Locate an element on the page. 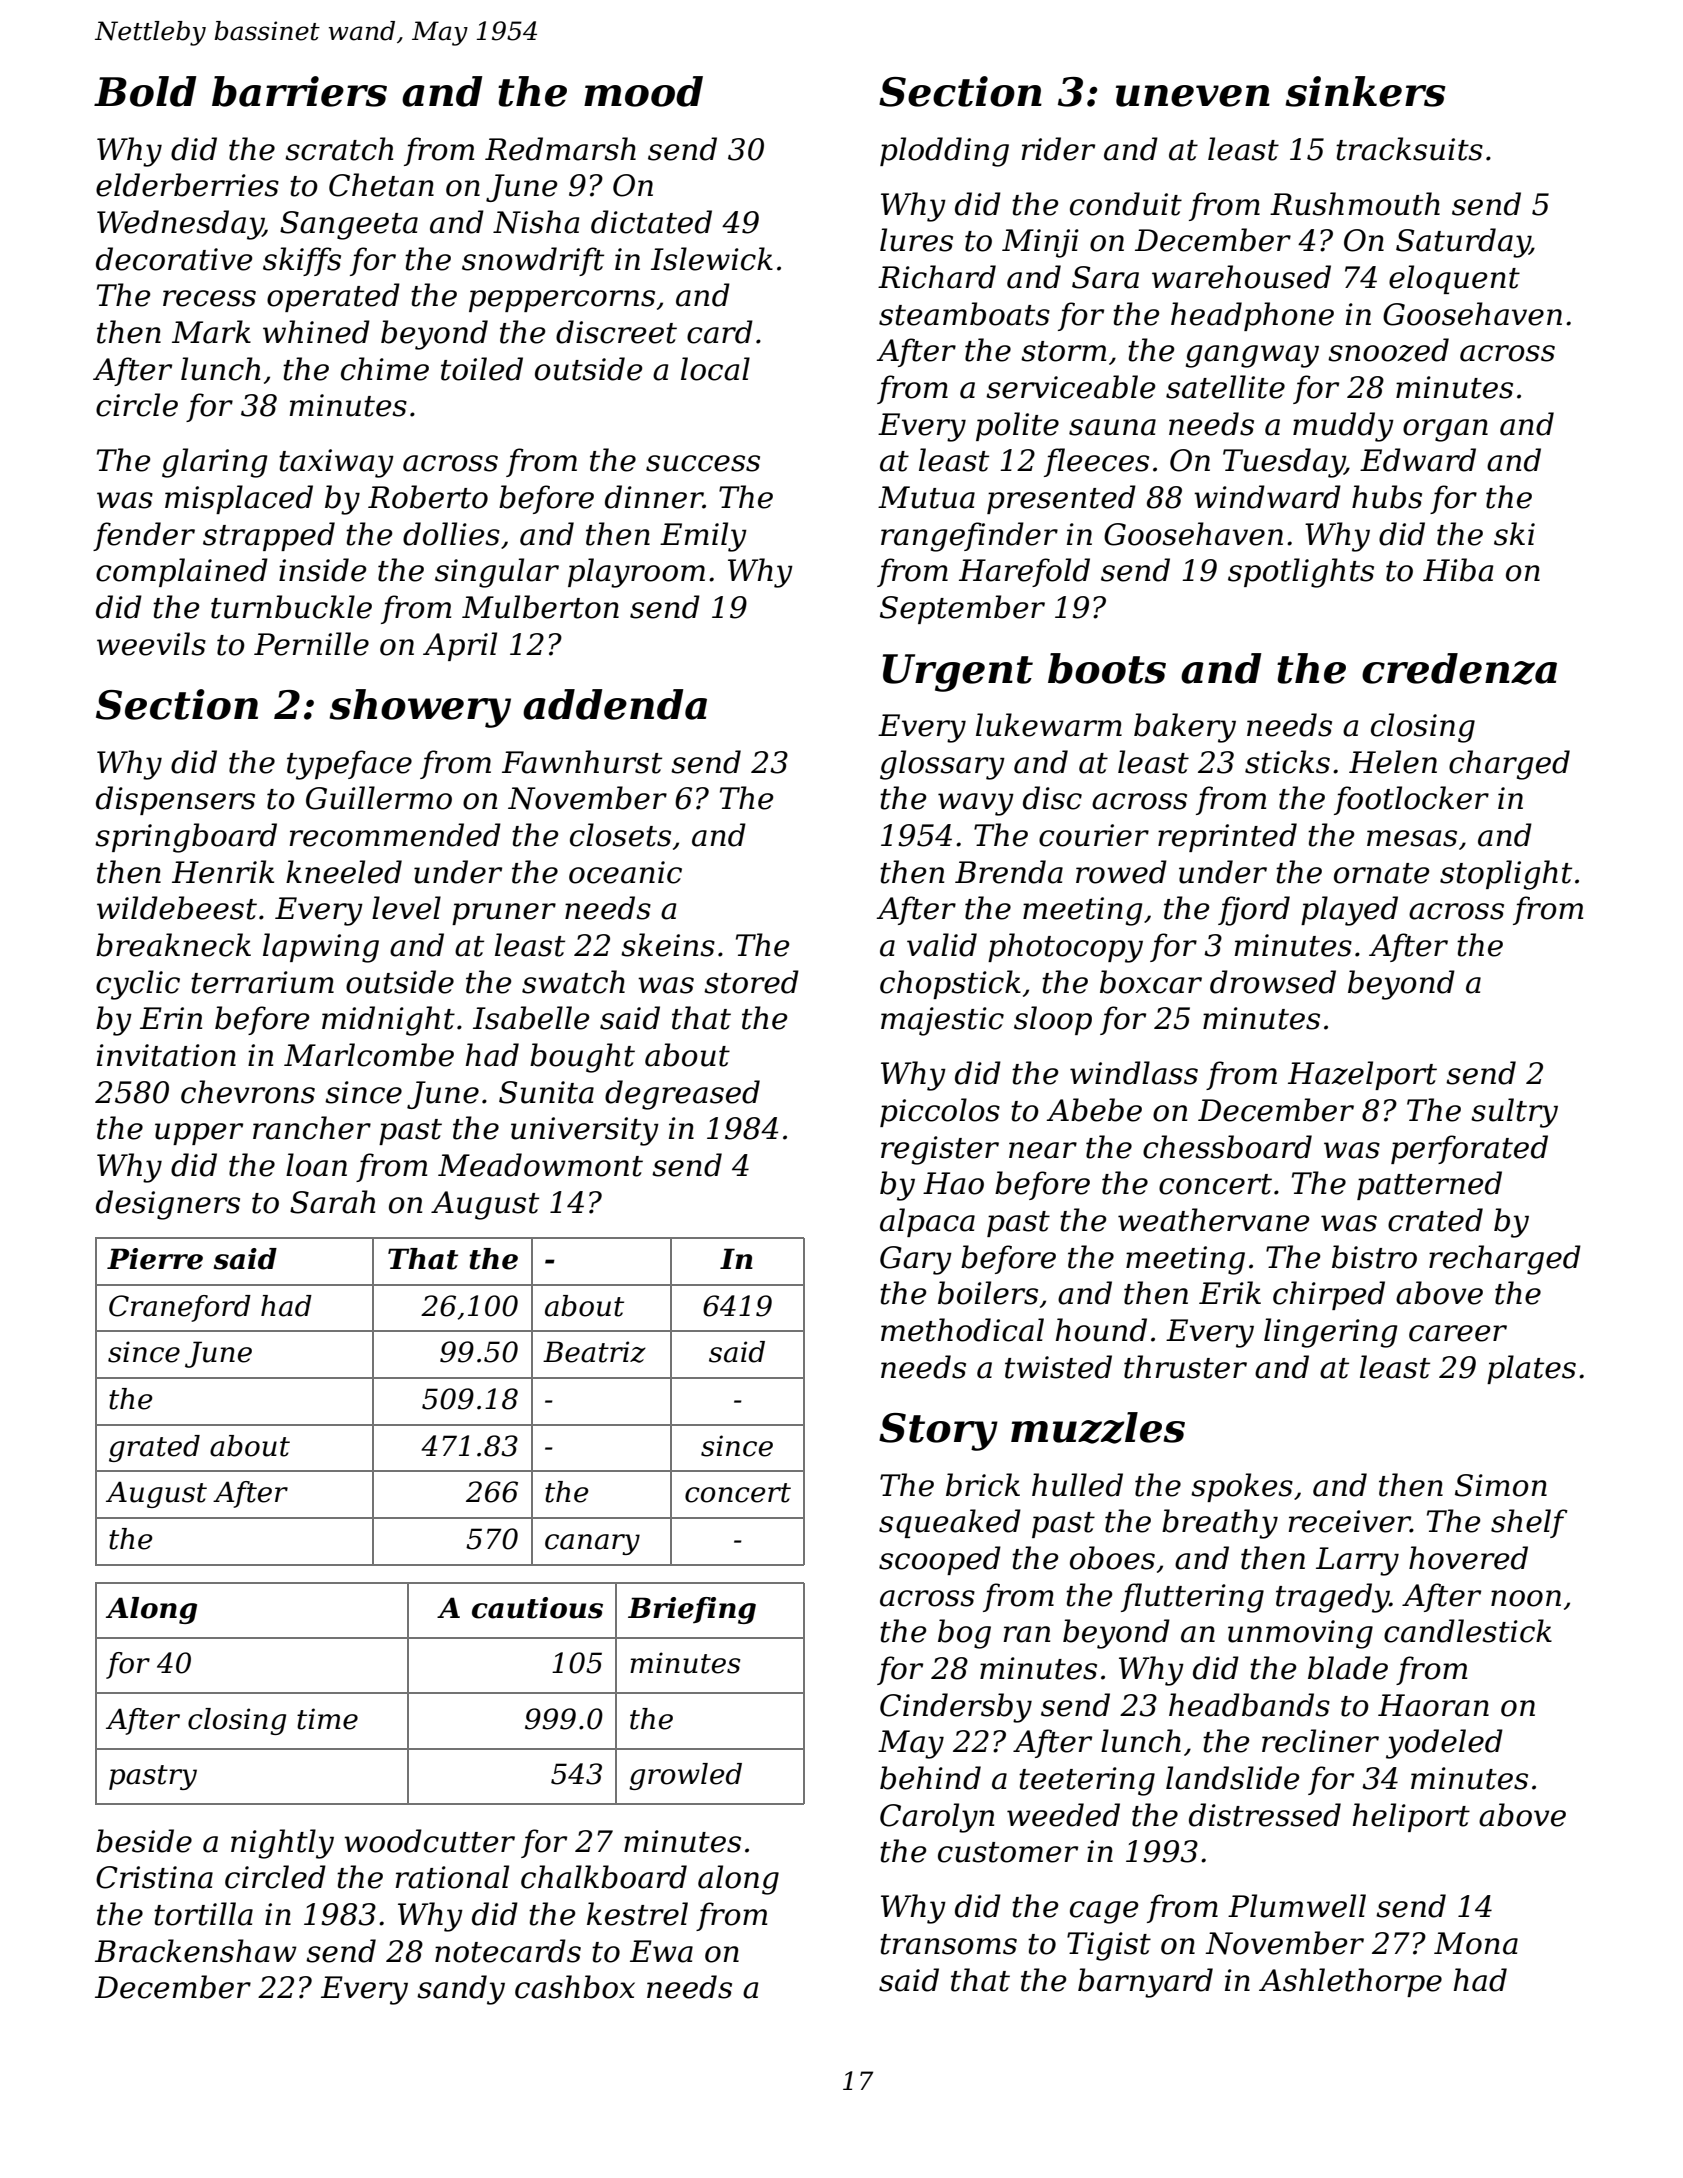  Tuesday is located at coordinates (1284, 463).
